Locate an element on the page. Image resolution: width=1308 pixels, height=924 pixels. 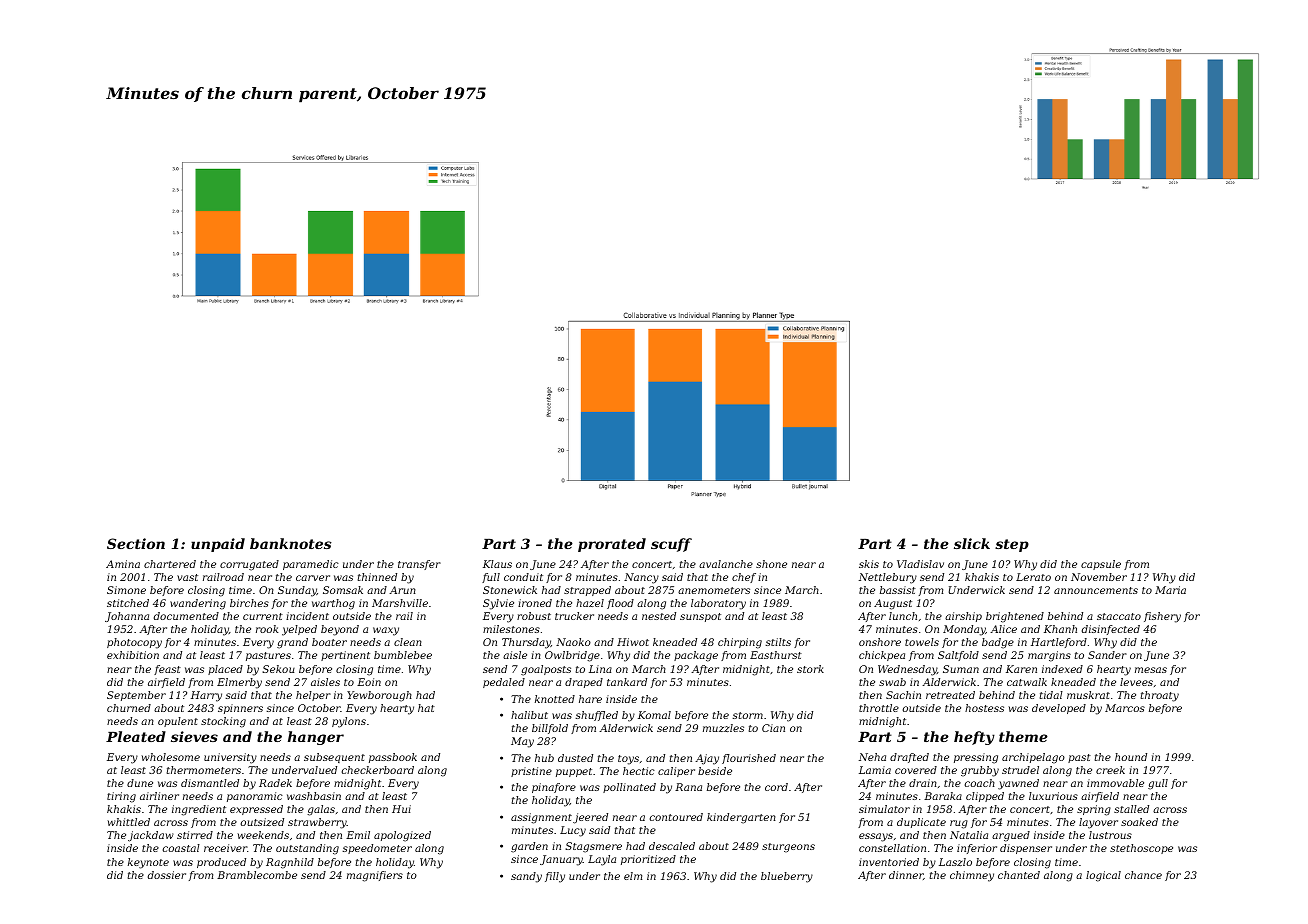
Simone is located at coordinates (126, 590).
